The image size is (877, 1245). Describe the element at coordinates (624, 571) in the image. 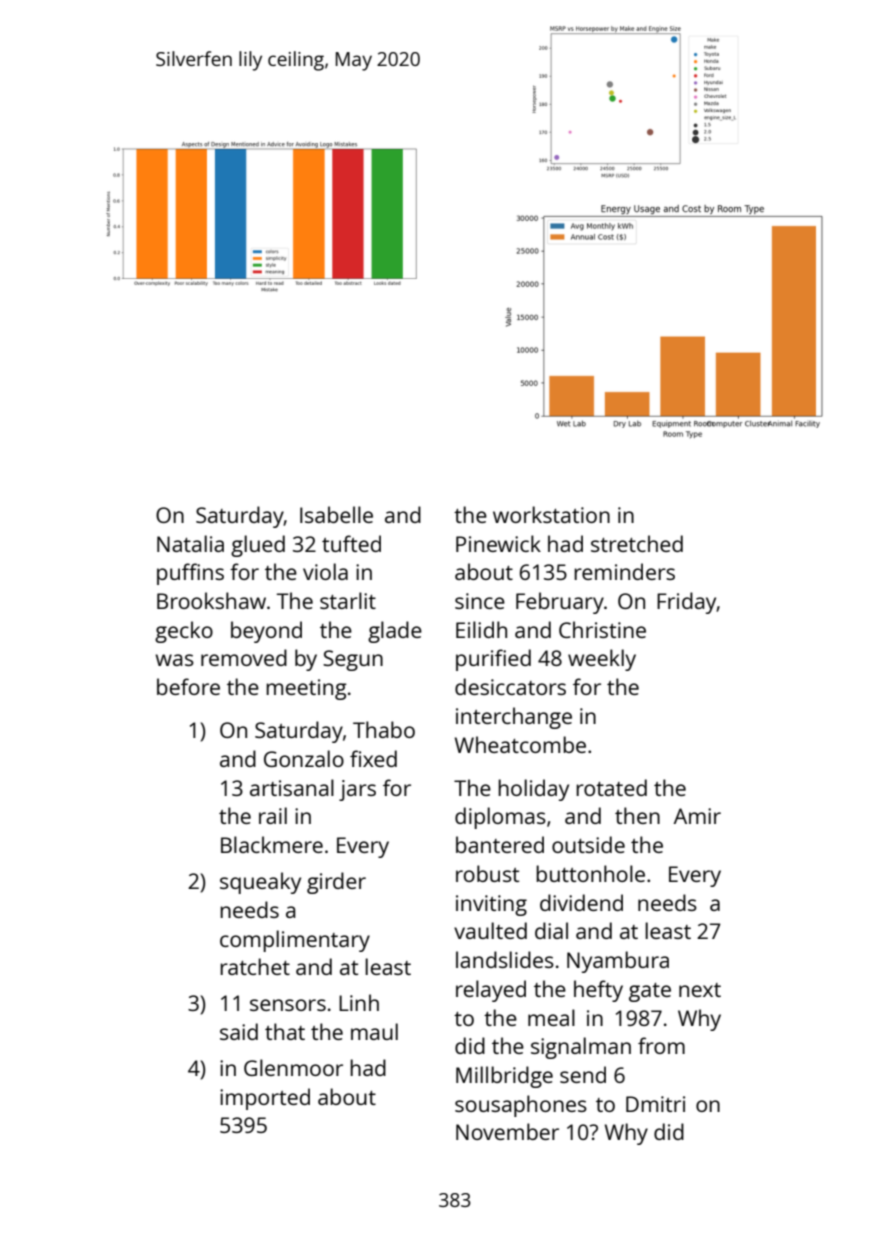

I see `reminders` at that location.
